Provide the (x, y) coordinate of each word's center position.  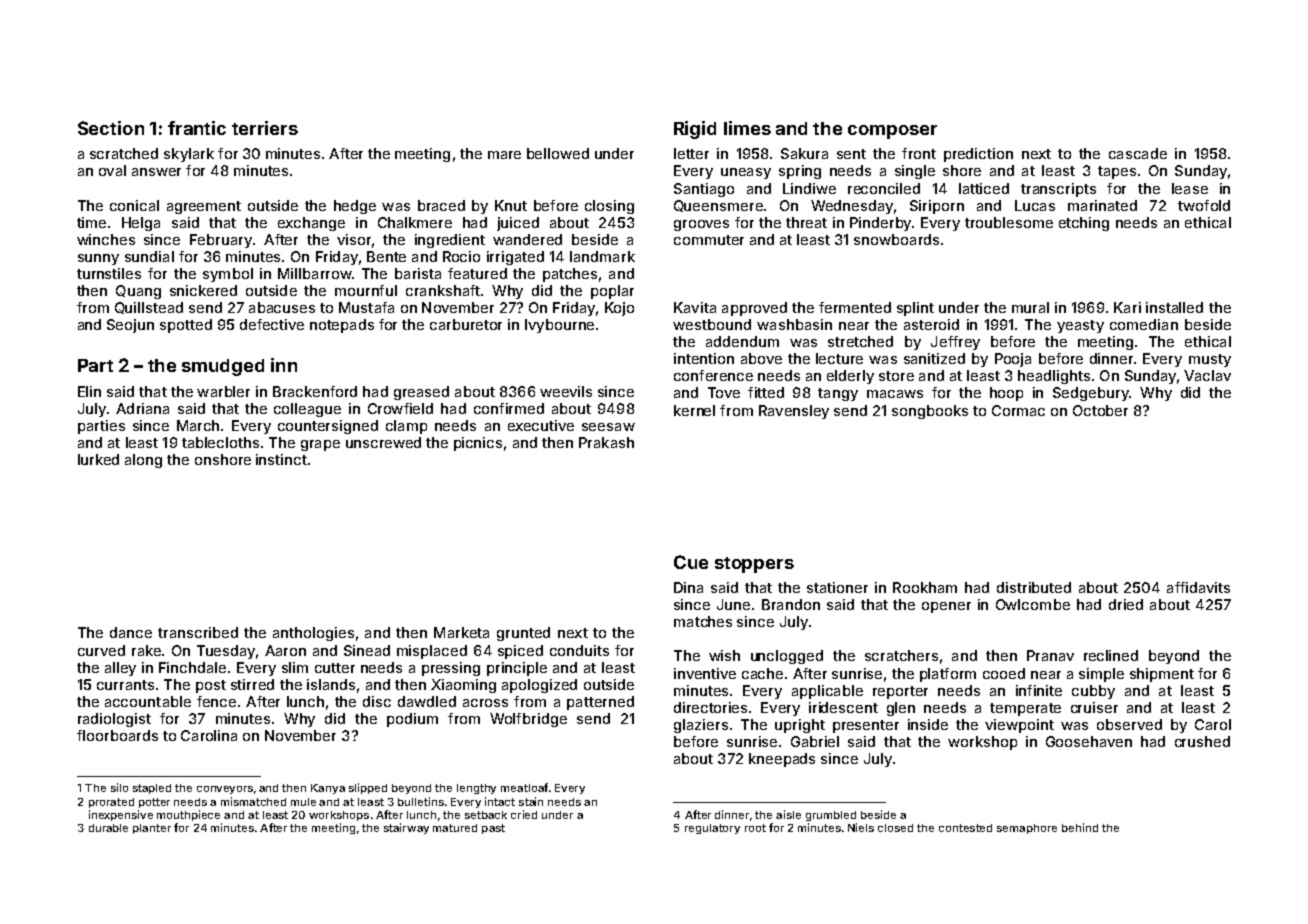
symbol (228, 275)
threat (806, 222)
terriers (265, 128)
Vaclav (1207, 375)
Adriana (142, 408)
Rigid (695, 130)
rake (146, 650)
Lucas (1035, 205)
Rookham (925, 587)
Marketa (461, 632)
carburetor (466, 324)
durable (108, 828)
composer (892, 132)
